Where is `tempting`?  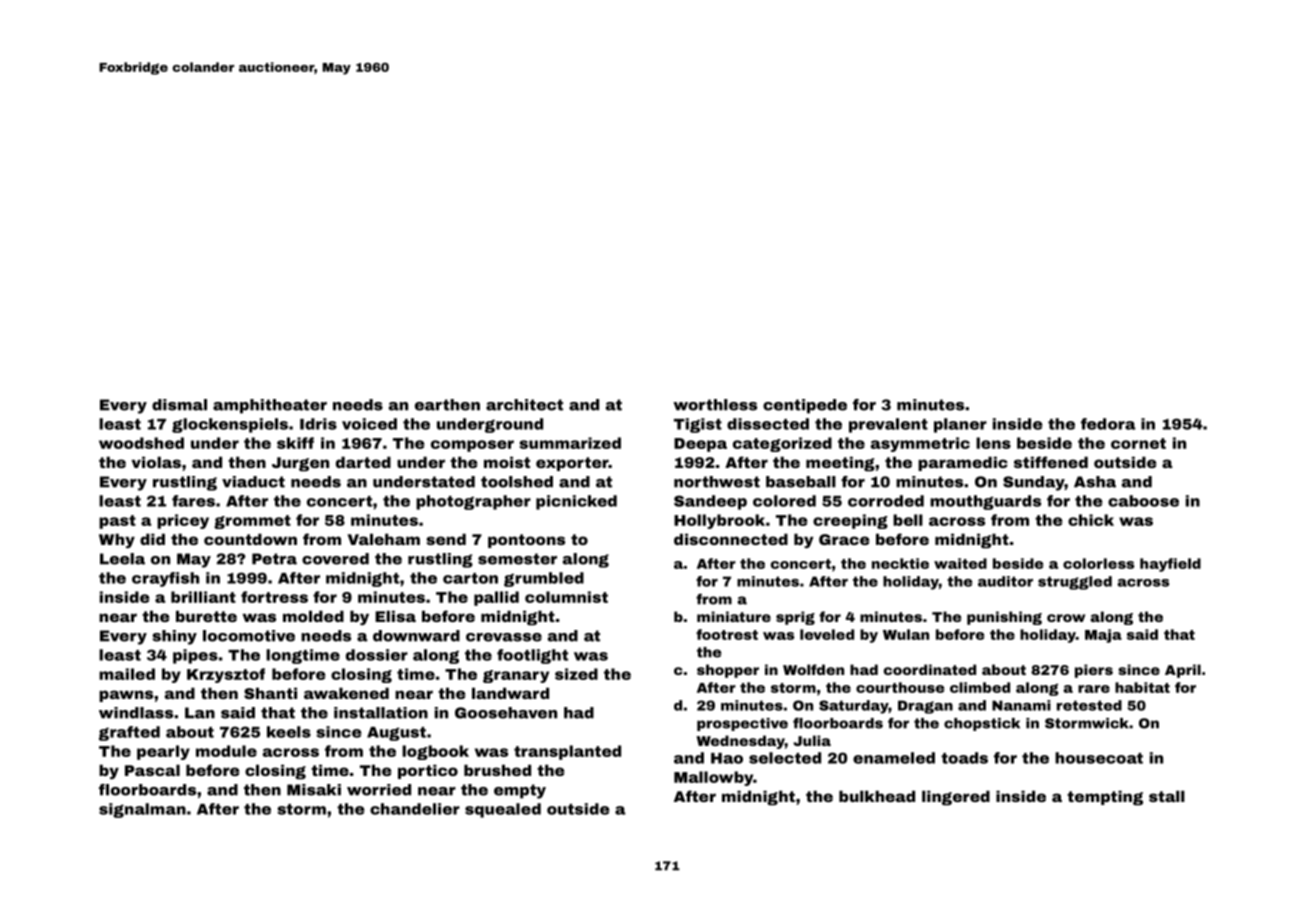 tempting is located at coordinates (1105, 798).
